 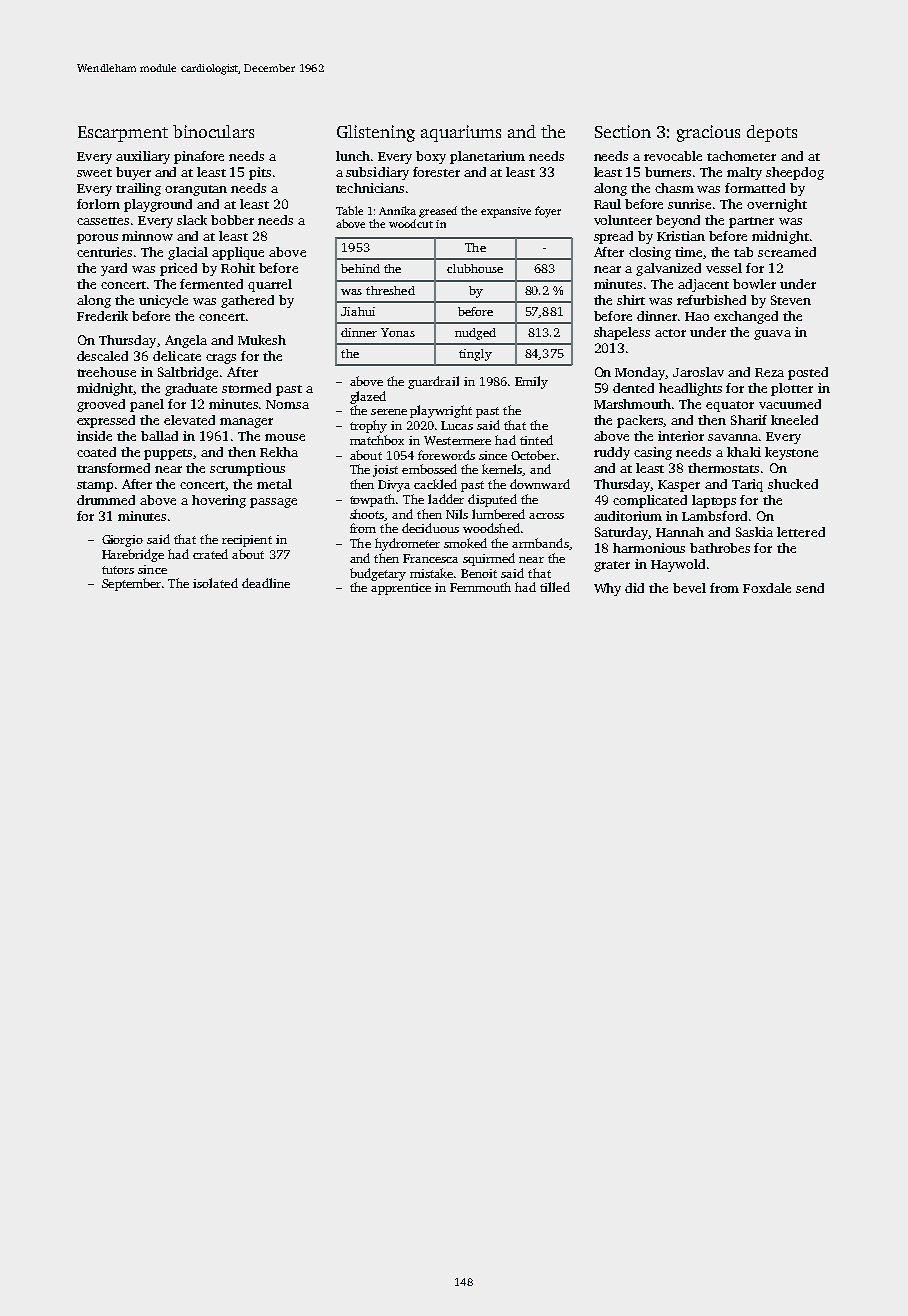 What do you see at coordinates (793, 484) in the screenshot?
I see `shucked` at bounding box center [793, 484].
